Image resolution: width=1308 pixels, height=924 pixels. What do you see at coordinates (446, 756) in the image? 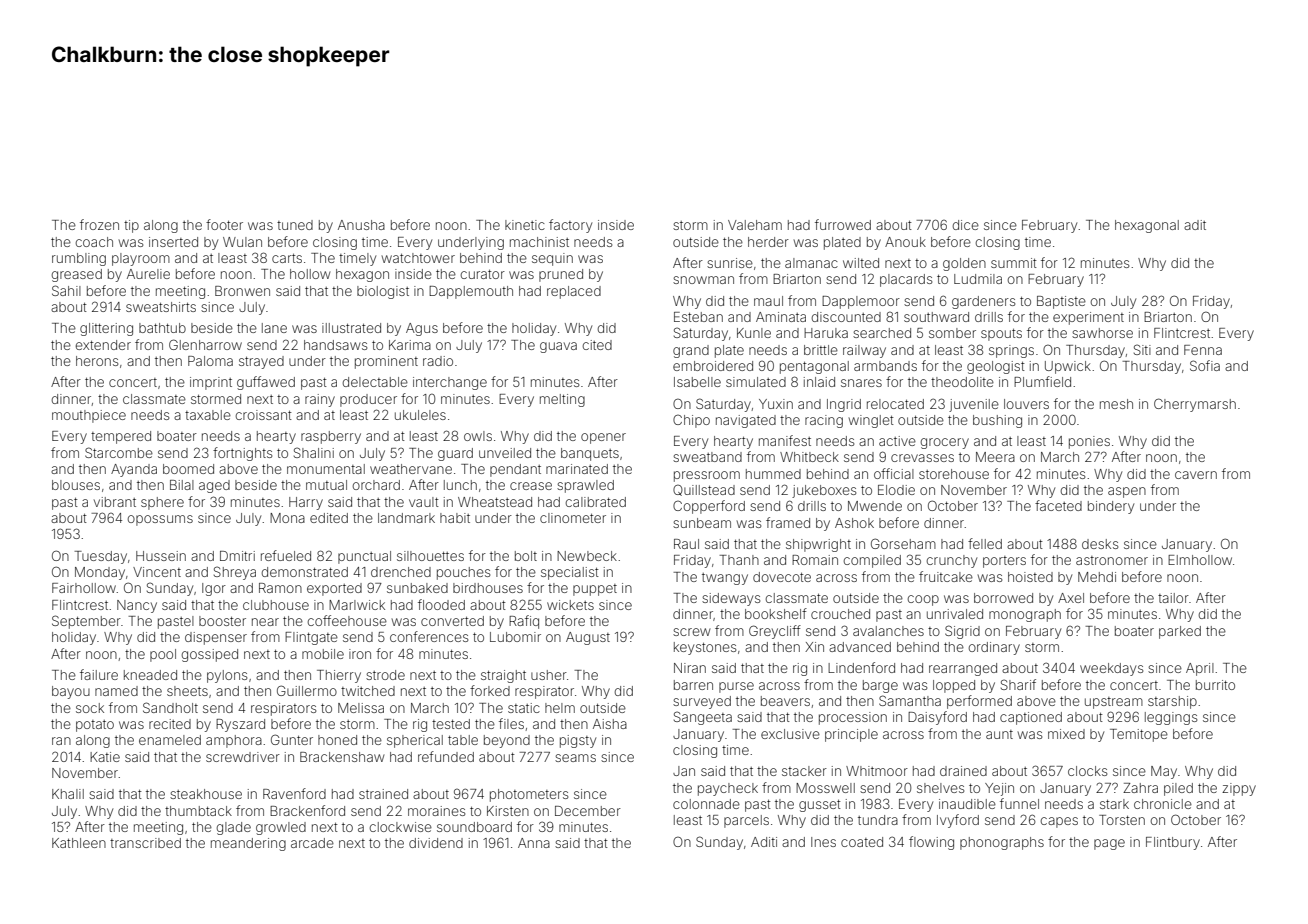
I see `refunded` at bounding box center [446, 756].
